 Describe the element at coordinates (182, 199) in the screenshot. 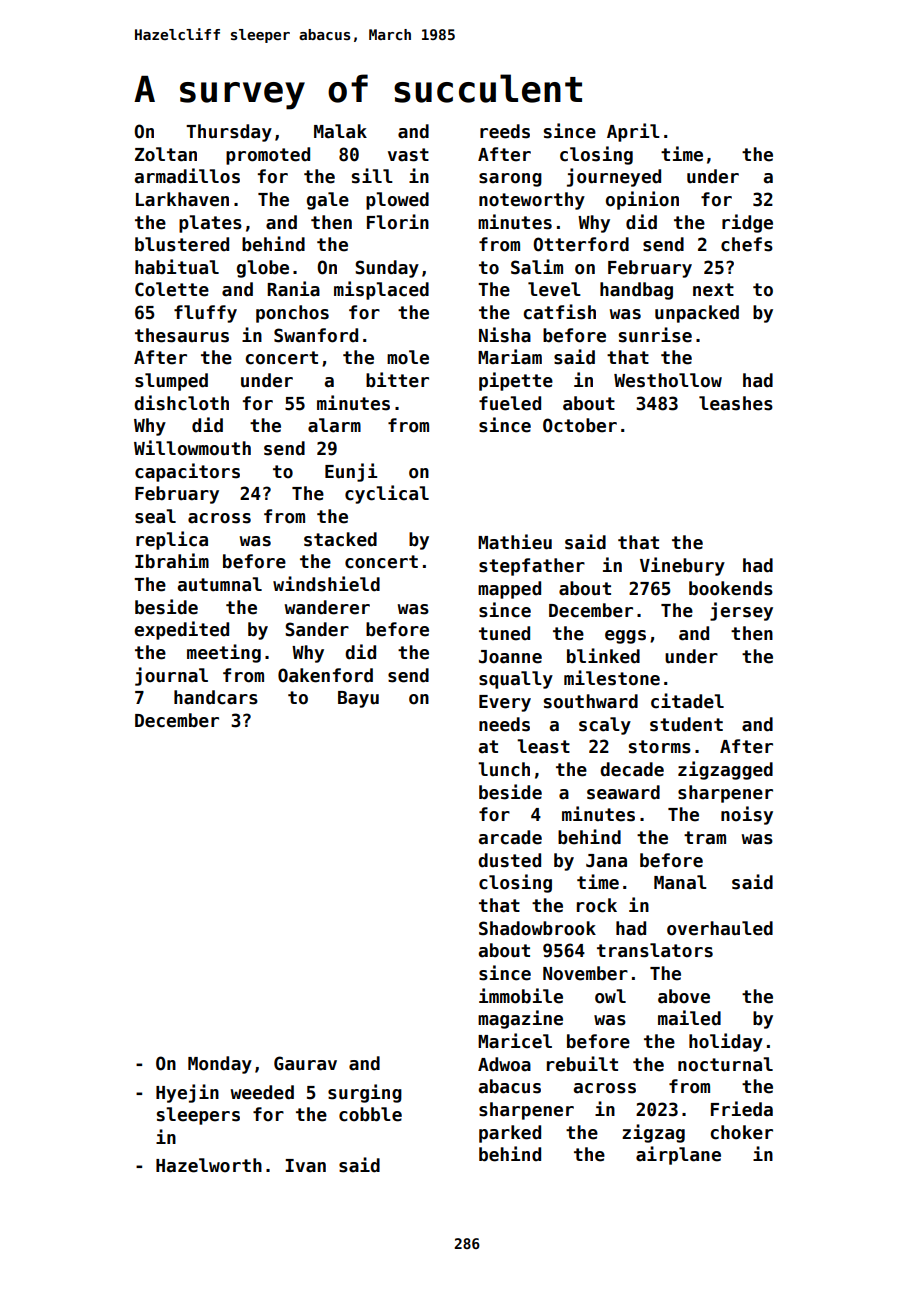

I see `Larkhaven` at that location.
